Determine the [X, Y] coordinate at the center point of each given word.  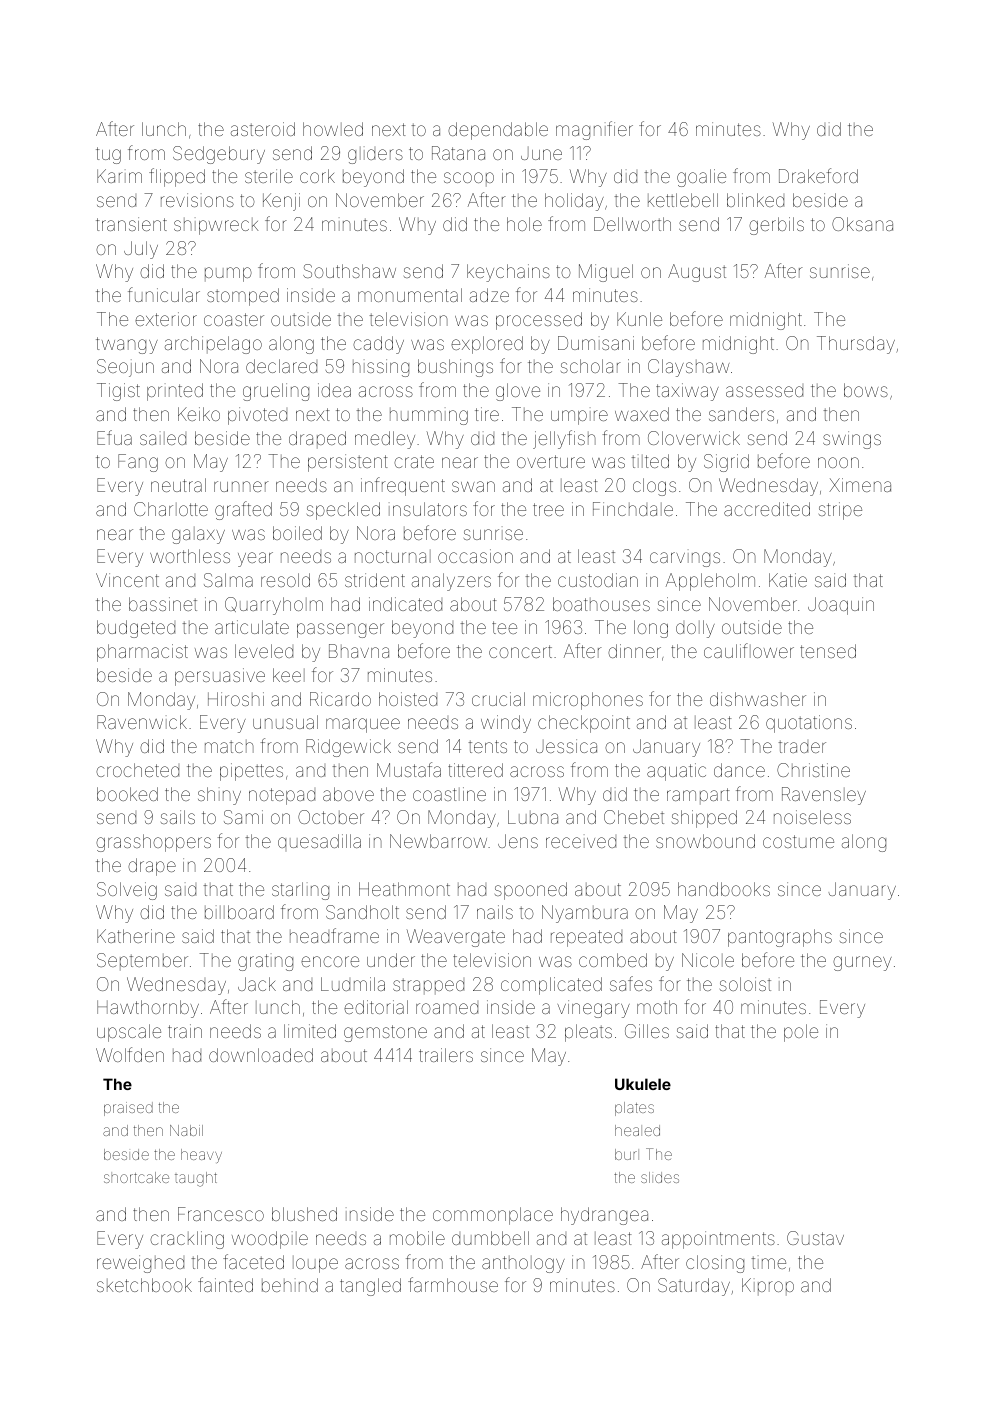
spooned [531, 891]
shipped [704, 819]
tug [108, 155]
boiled [297, 533]
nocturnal [393, 556]
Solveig [127, 891]
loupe [315, 1264]
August [697, 273]
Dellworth [632, 224]
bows [866, 390]
